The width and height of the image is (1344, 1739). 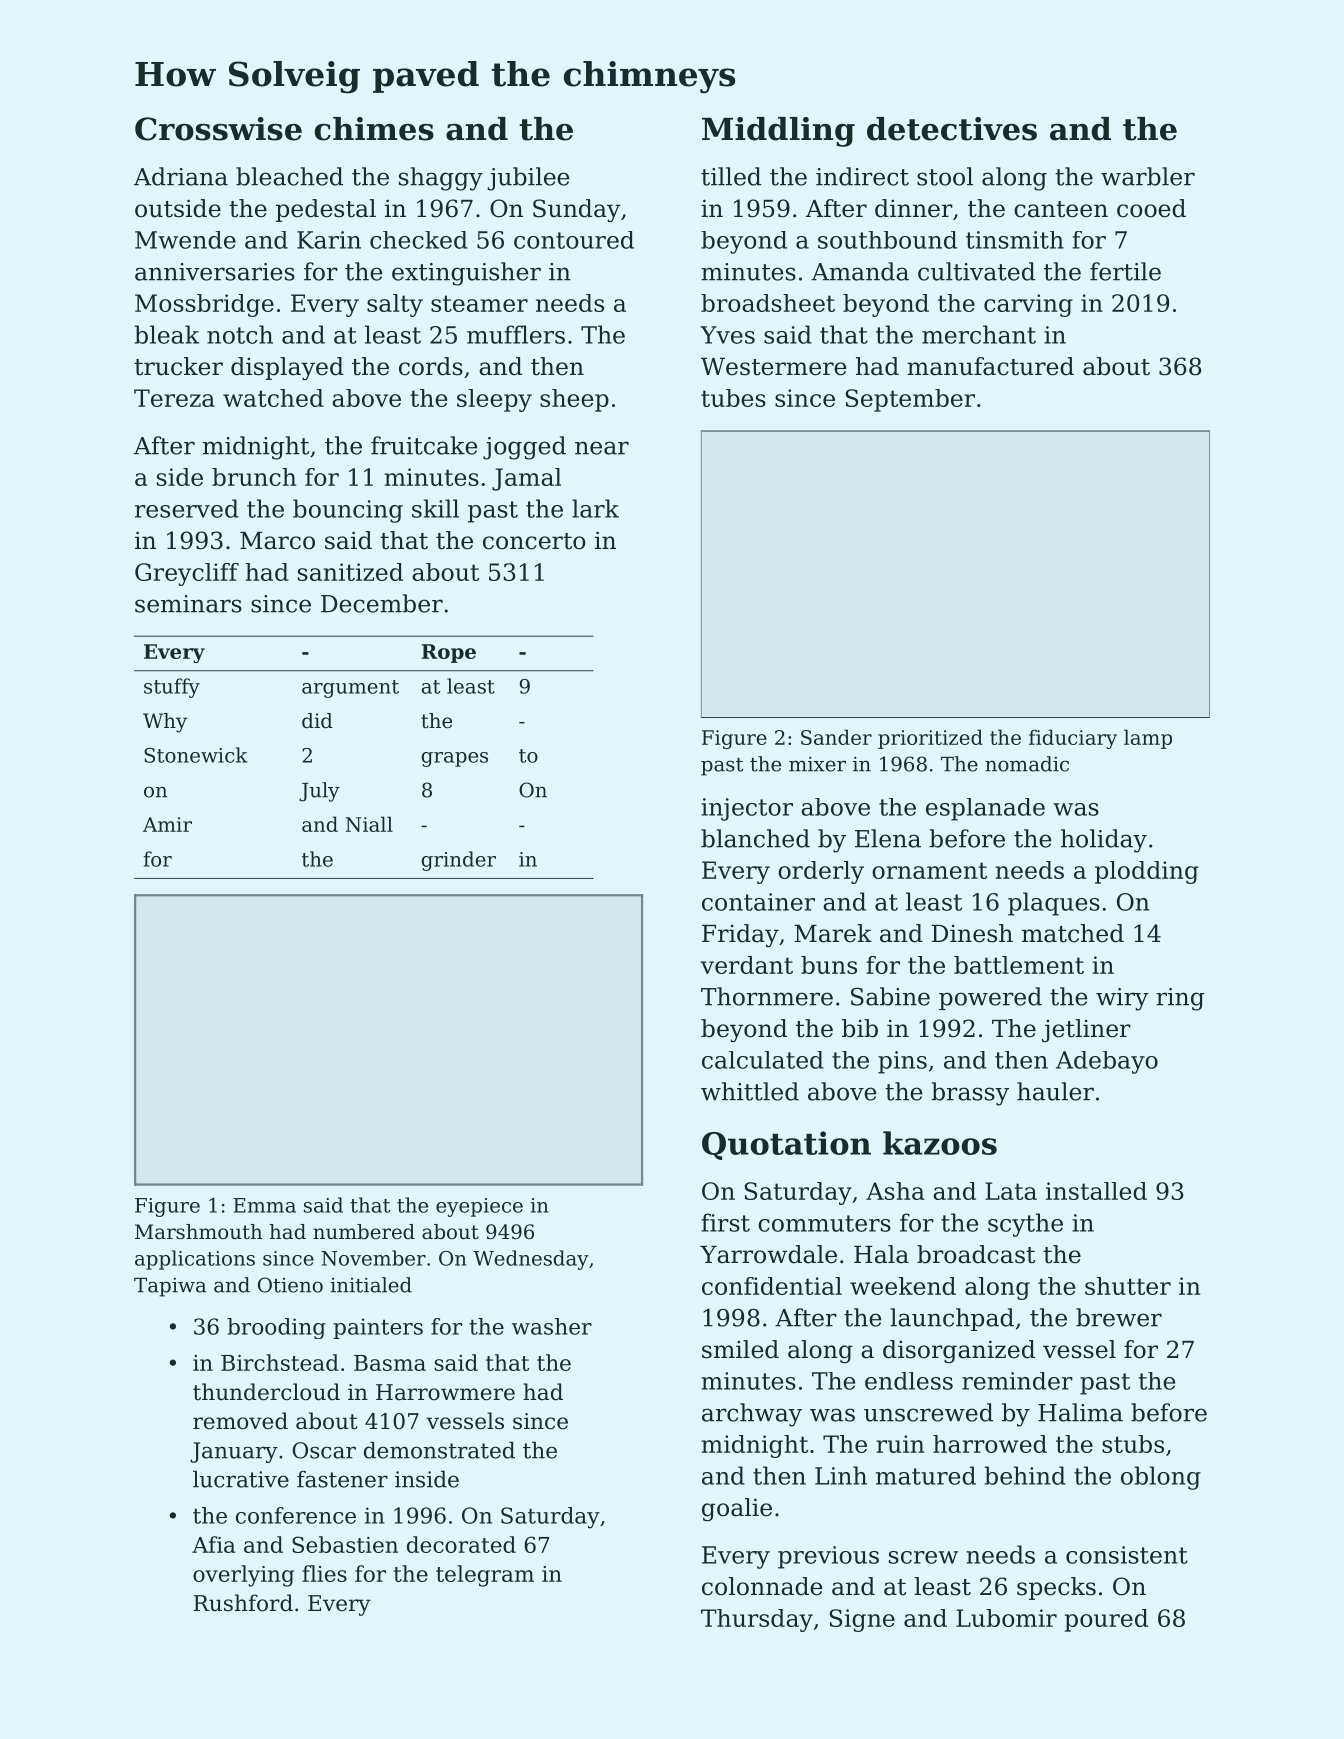 I want to click on Middling, so click(x=778, y=132).
